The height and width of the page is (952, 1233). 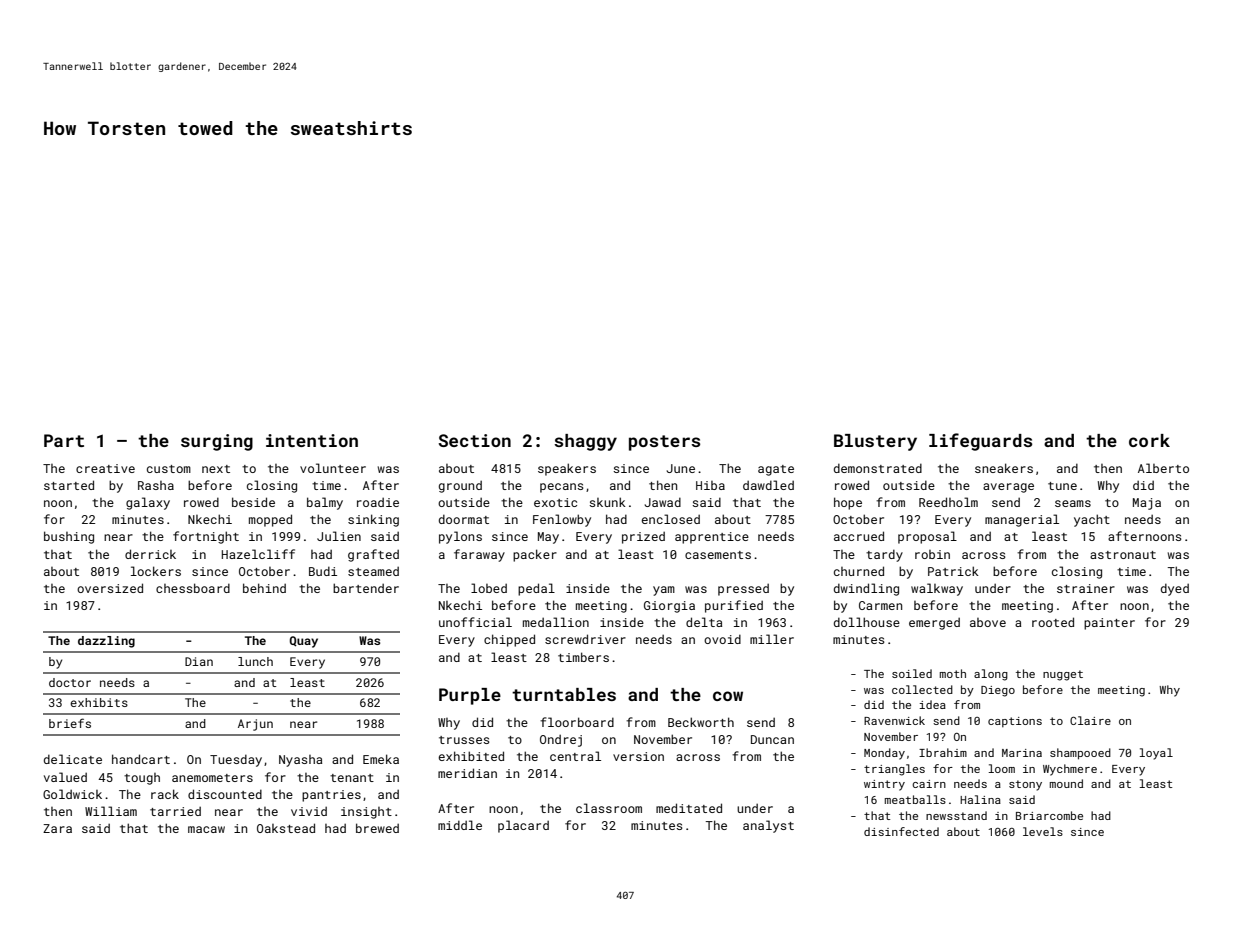 What do you see at coordinates (70, 682) in the page?
I see `doctor` at bounding box center [70, 682].
